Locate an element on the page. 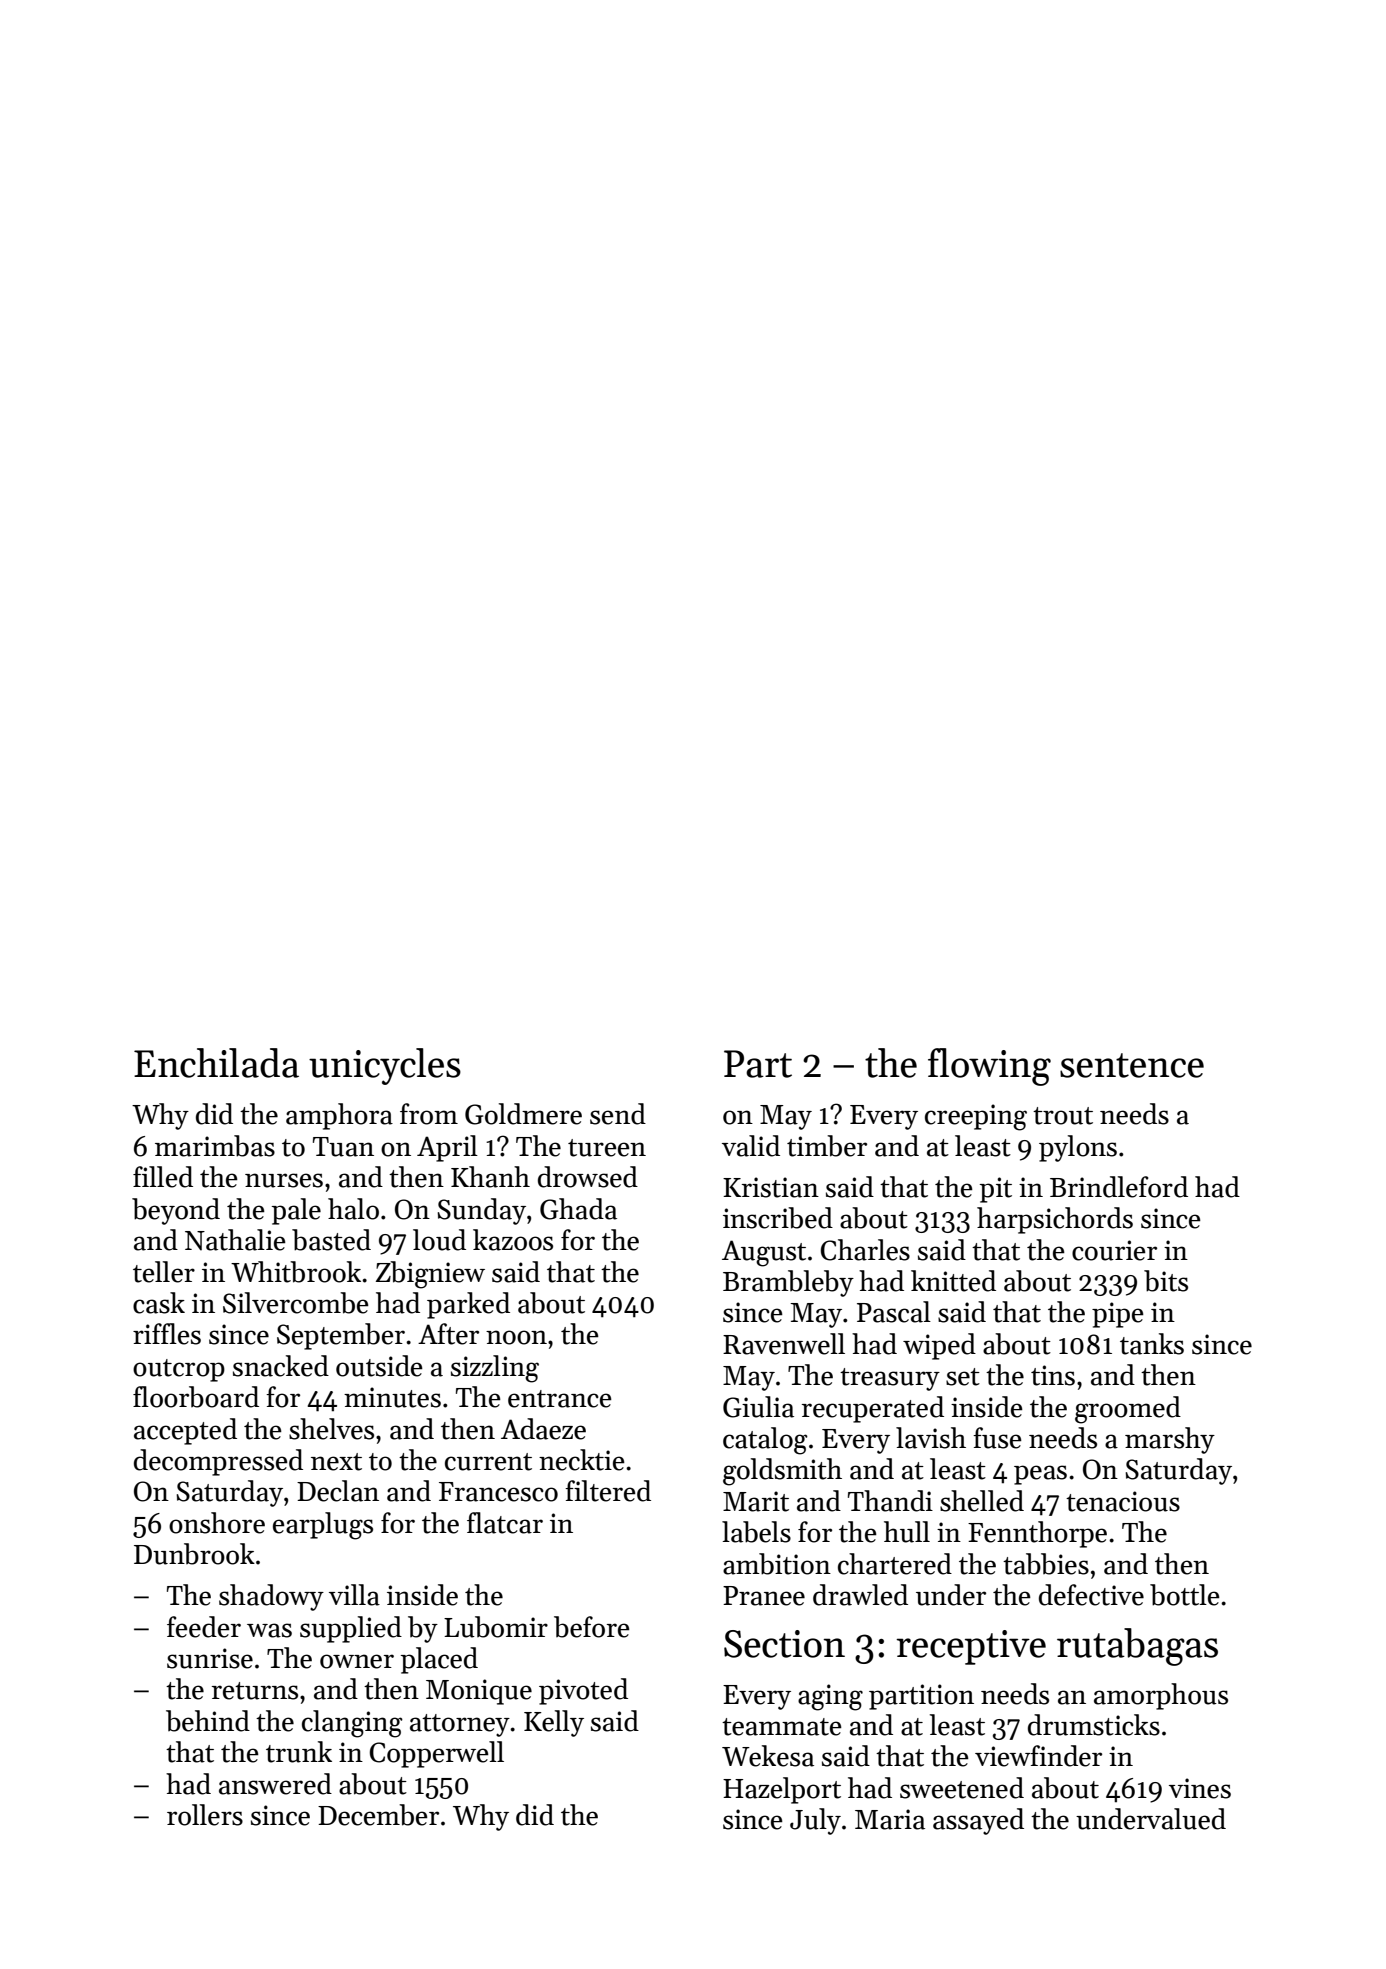 Image resolution: width=1386 pixels, height=1969 pixels. unicycles is located at coordinates (385, 1066).
